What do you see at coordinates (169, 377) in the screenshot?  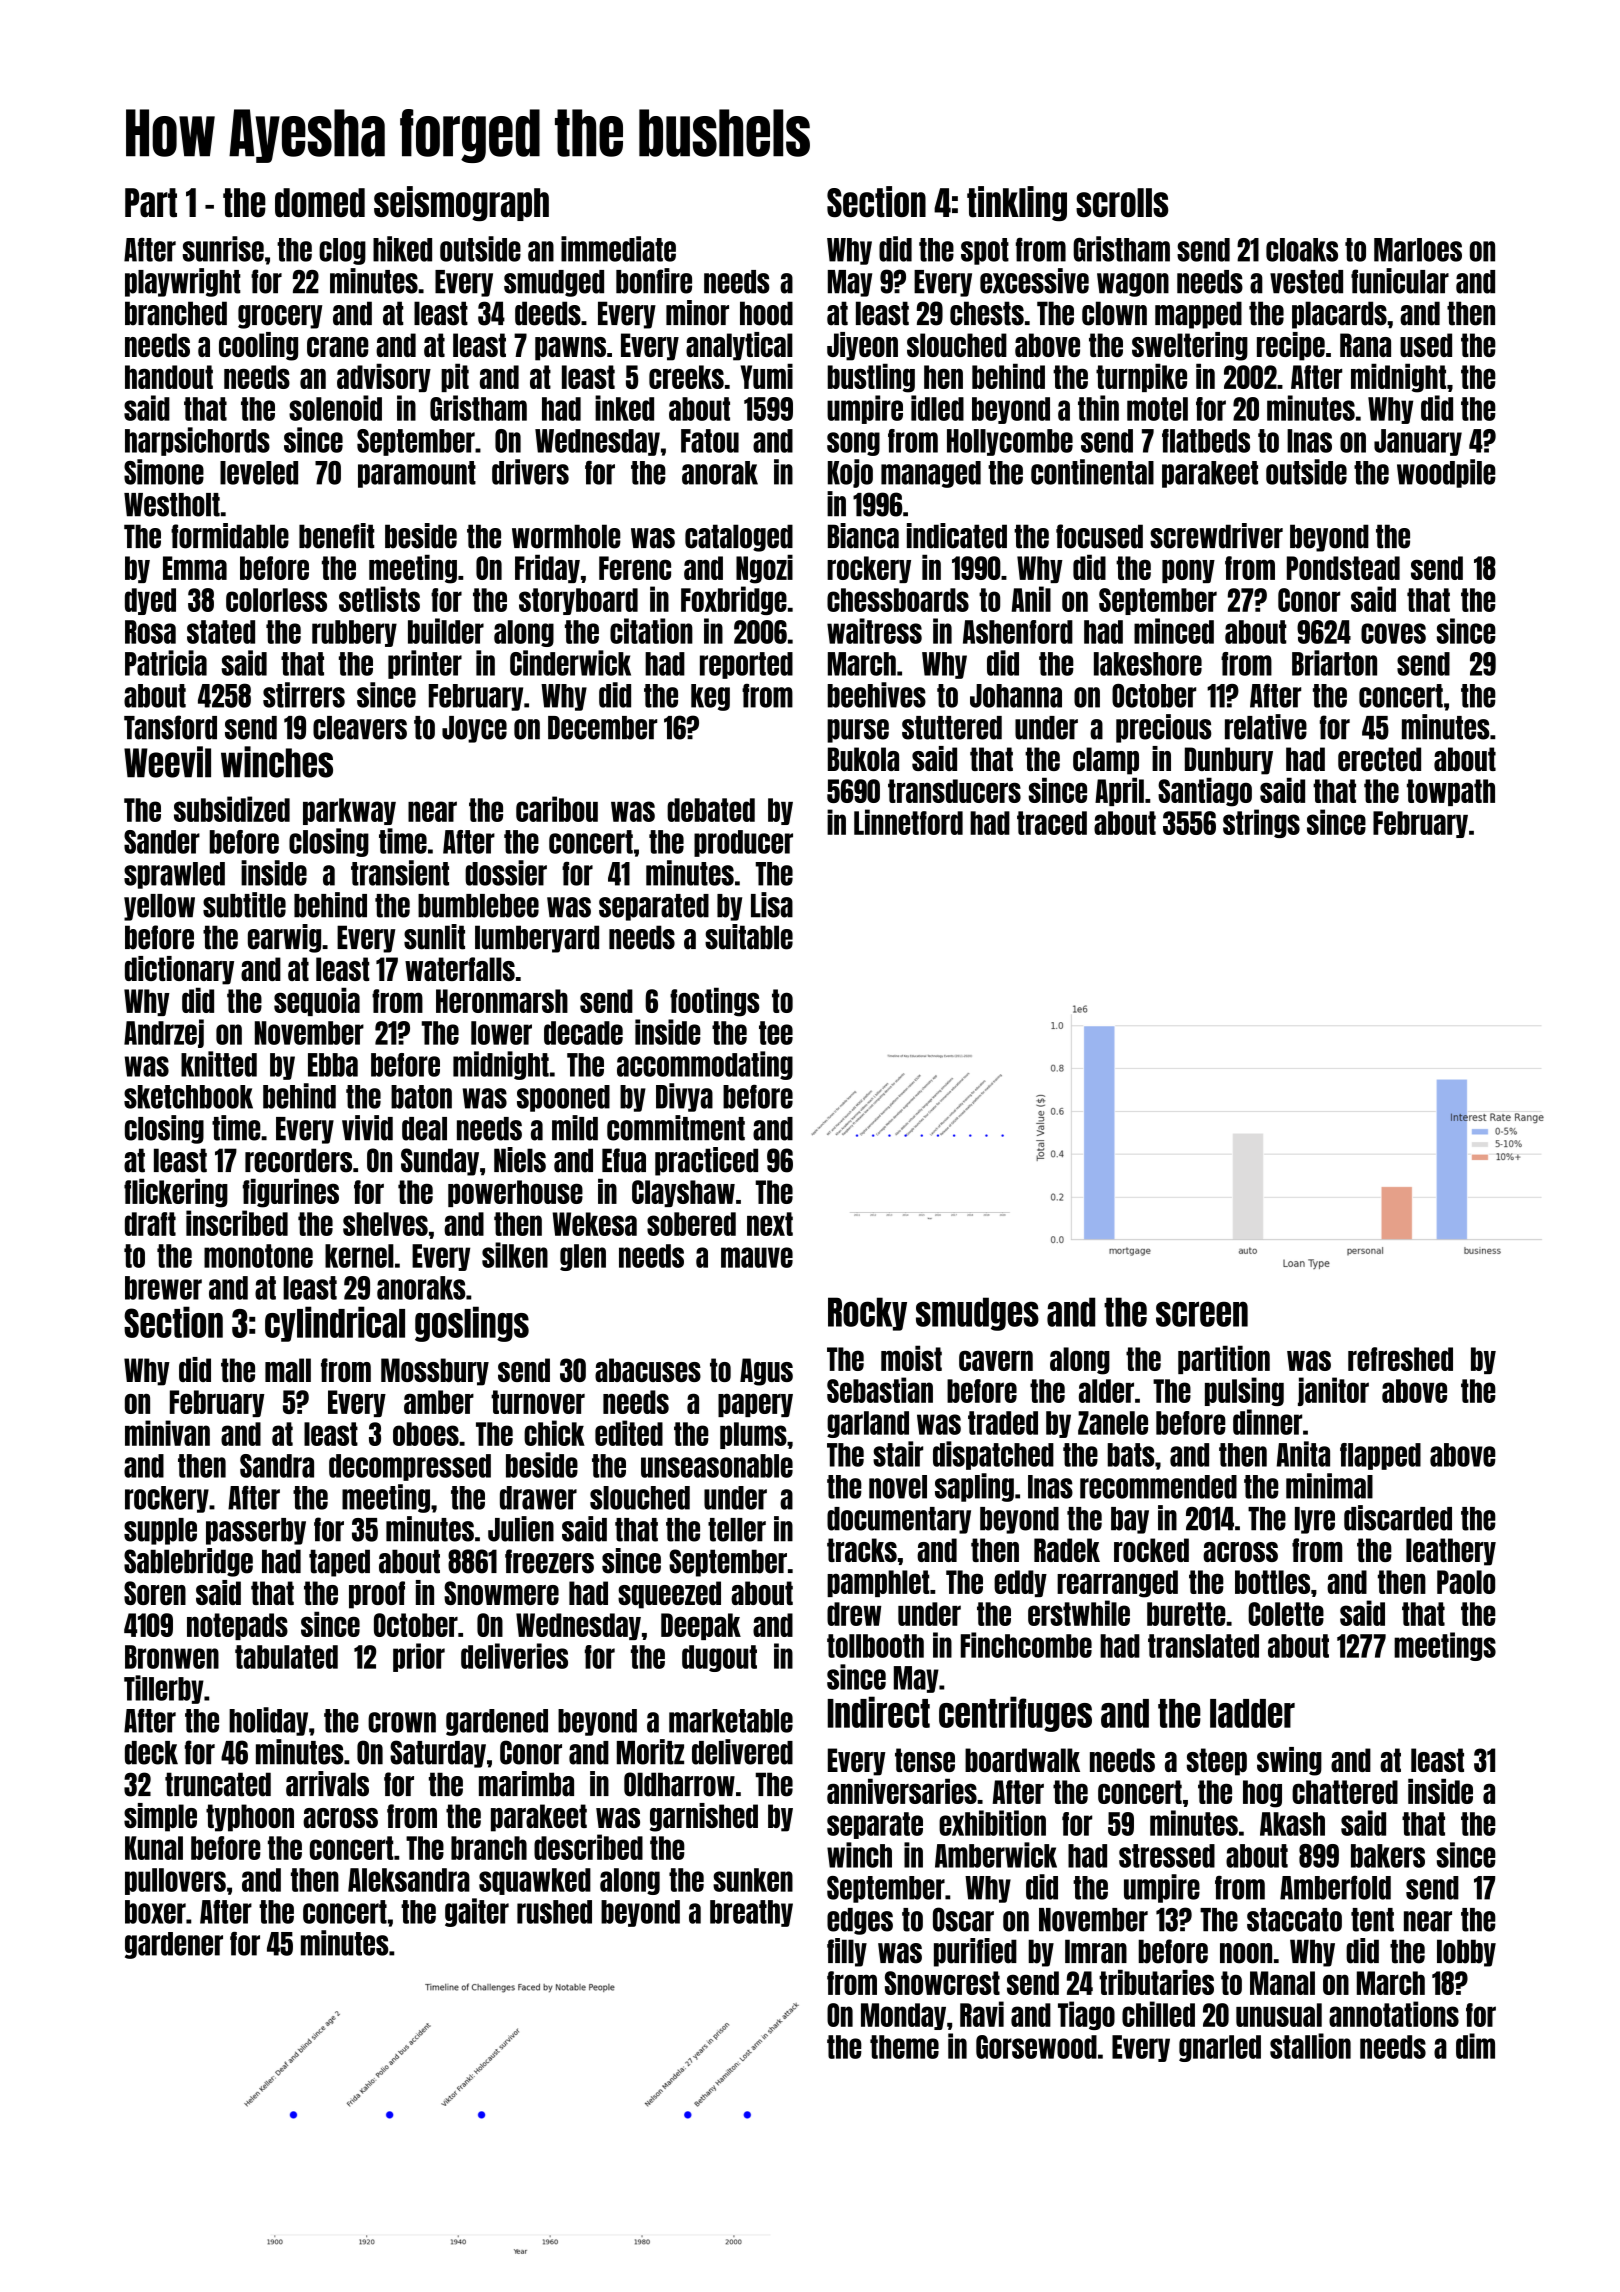 I see `handout` at bounding box center [169, 377].
